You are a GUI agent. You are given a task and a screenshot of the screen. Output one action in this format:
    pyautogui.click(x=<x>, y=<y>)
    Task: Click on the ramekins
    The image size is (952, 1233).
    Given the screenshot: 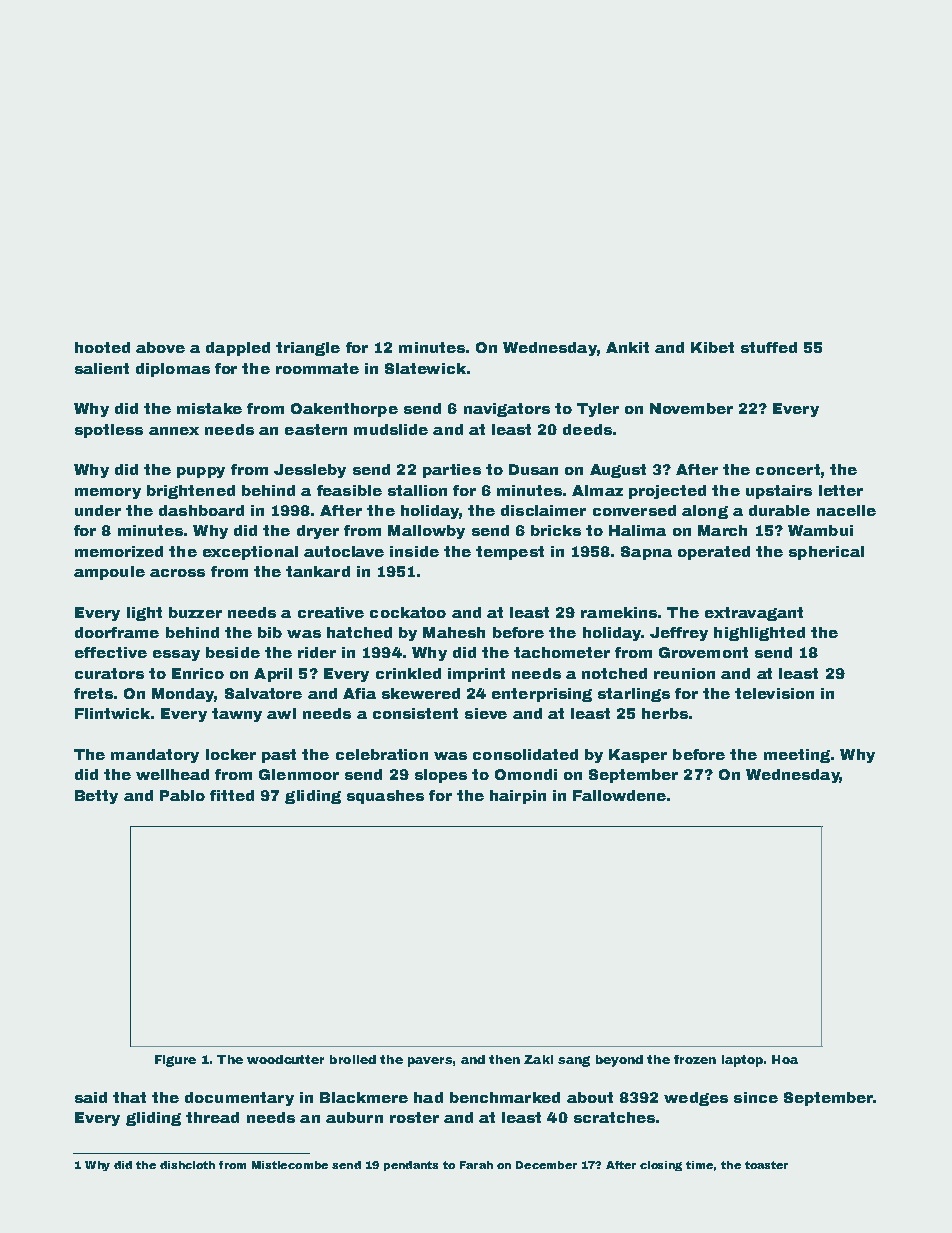 What is the action you would take?
    pyautogui.click(x=619, y=612)
